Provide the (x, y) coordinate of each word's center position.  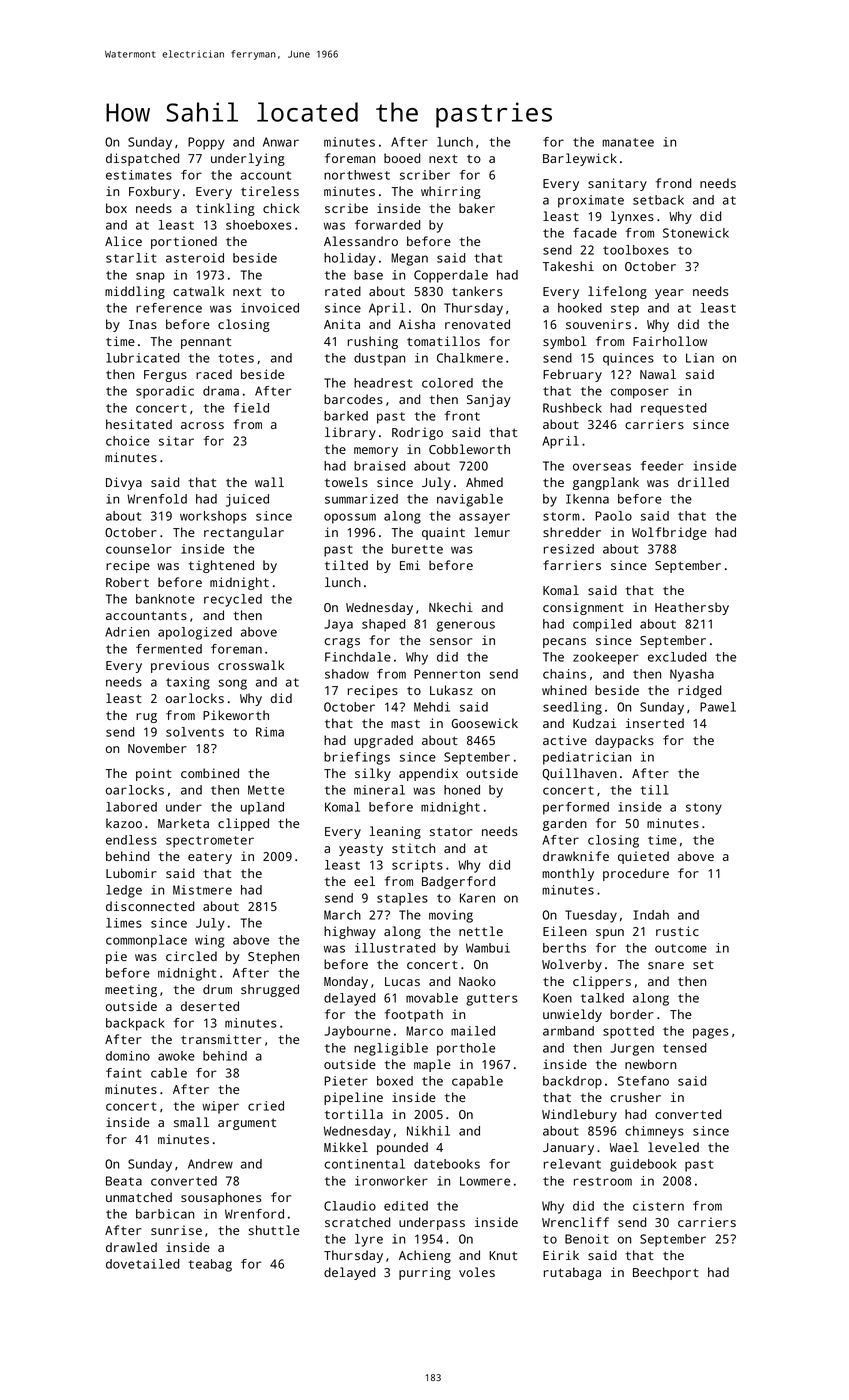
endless (131, 840)
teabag (210, 1265)
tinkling (225, 209)
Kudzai (594, 723)
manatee (628, 142)
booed (402, 158)
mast (405, 724)
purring (425, 1273)
